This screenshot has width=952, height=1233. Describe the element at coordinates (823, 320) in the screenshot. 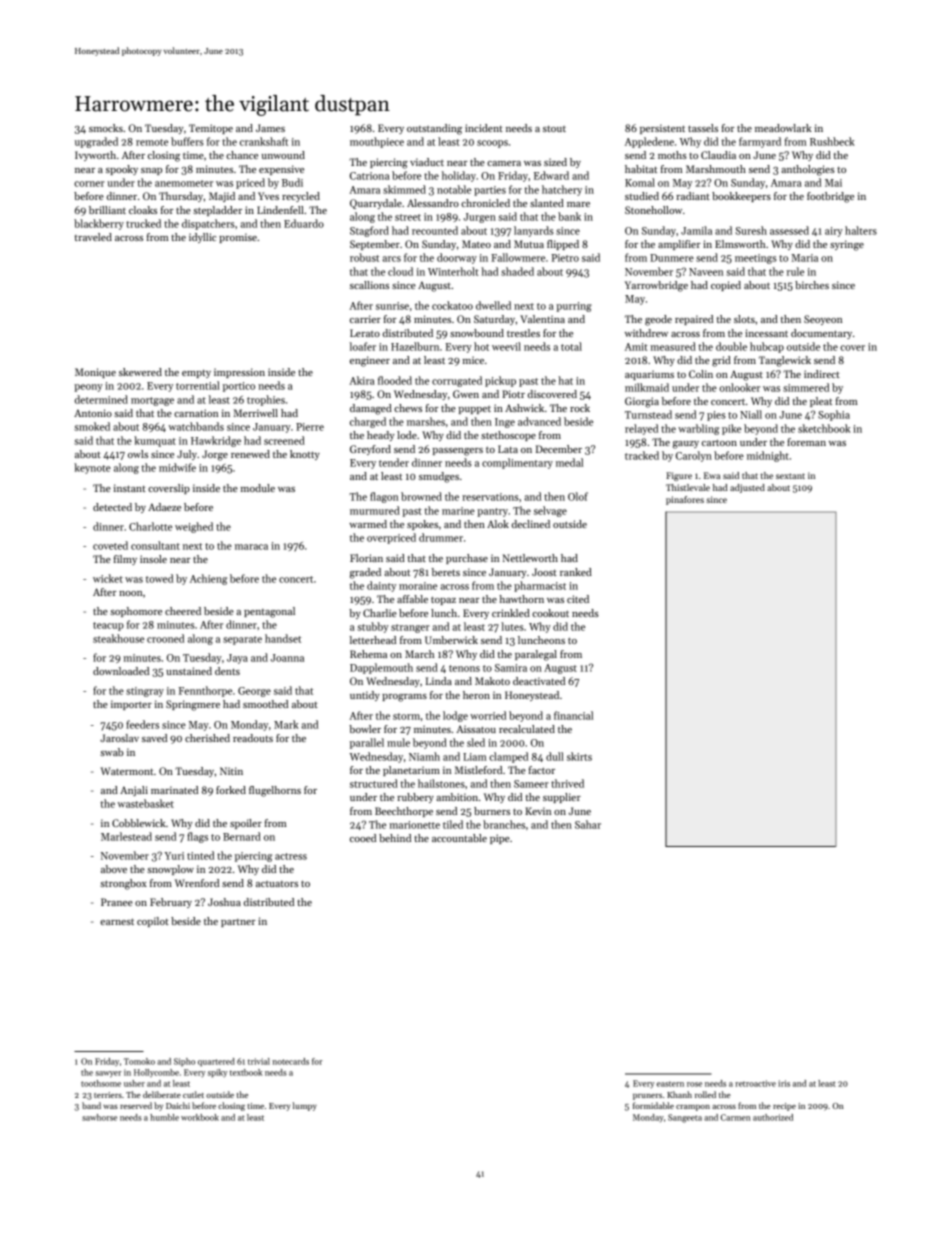

I see `Seoyeon` at that location.
